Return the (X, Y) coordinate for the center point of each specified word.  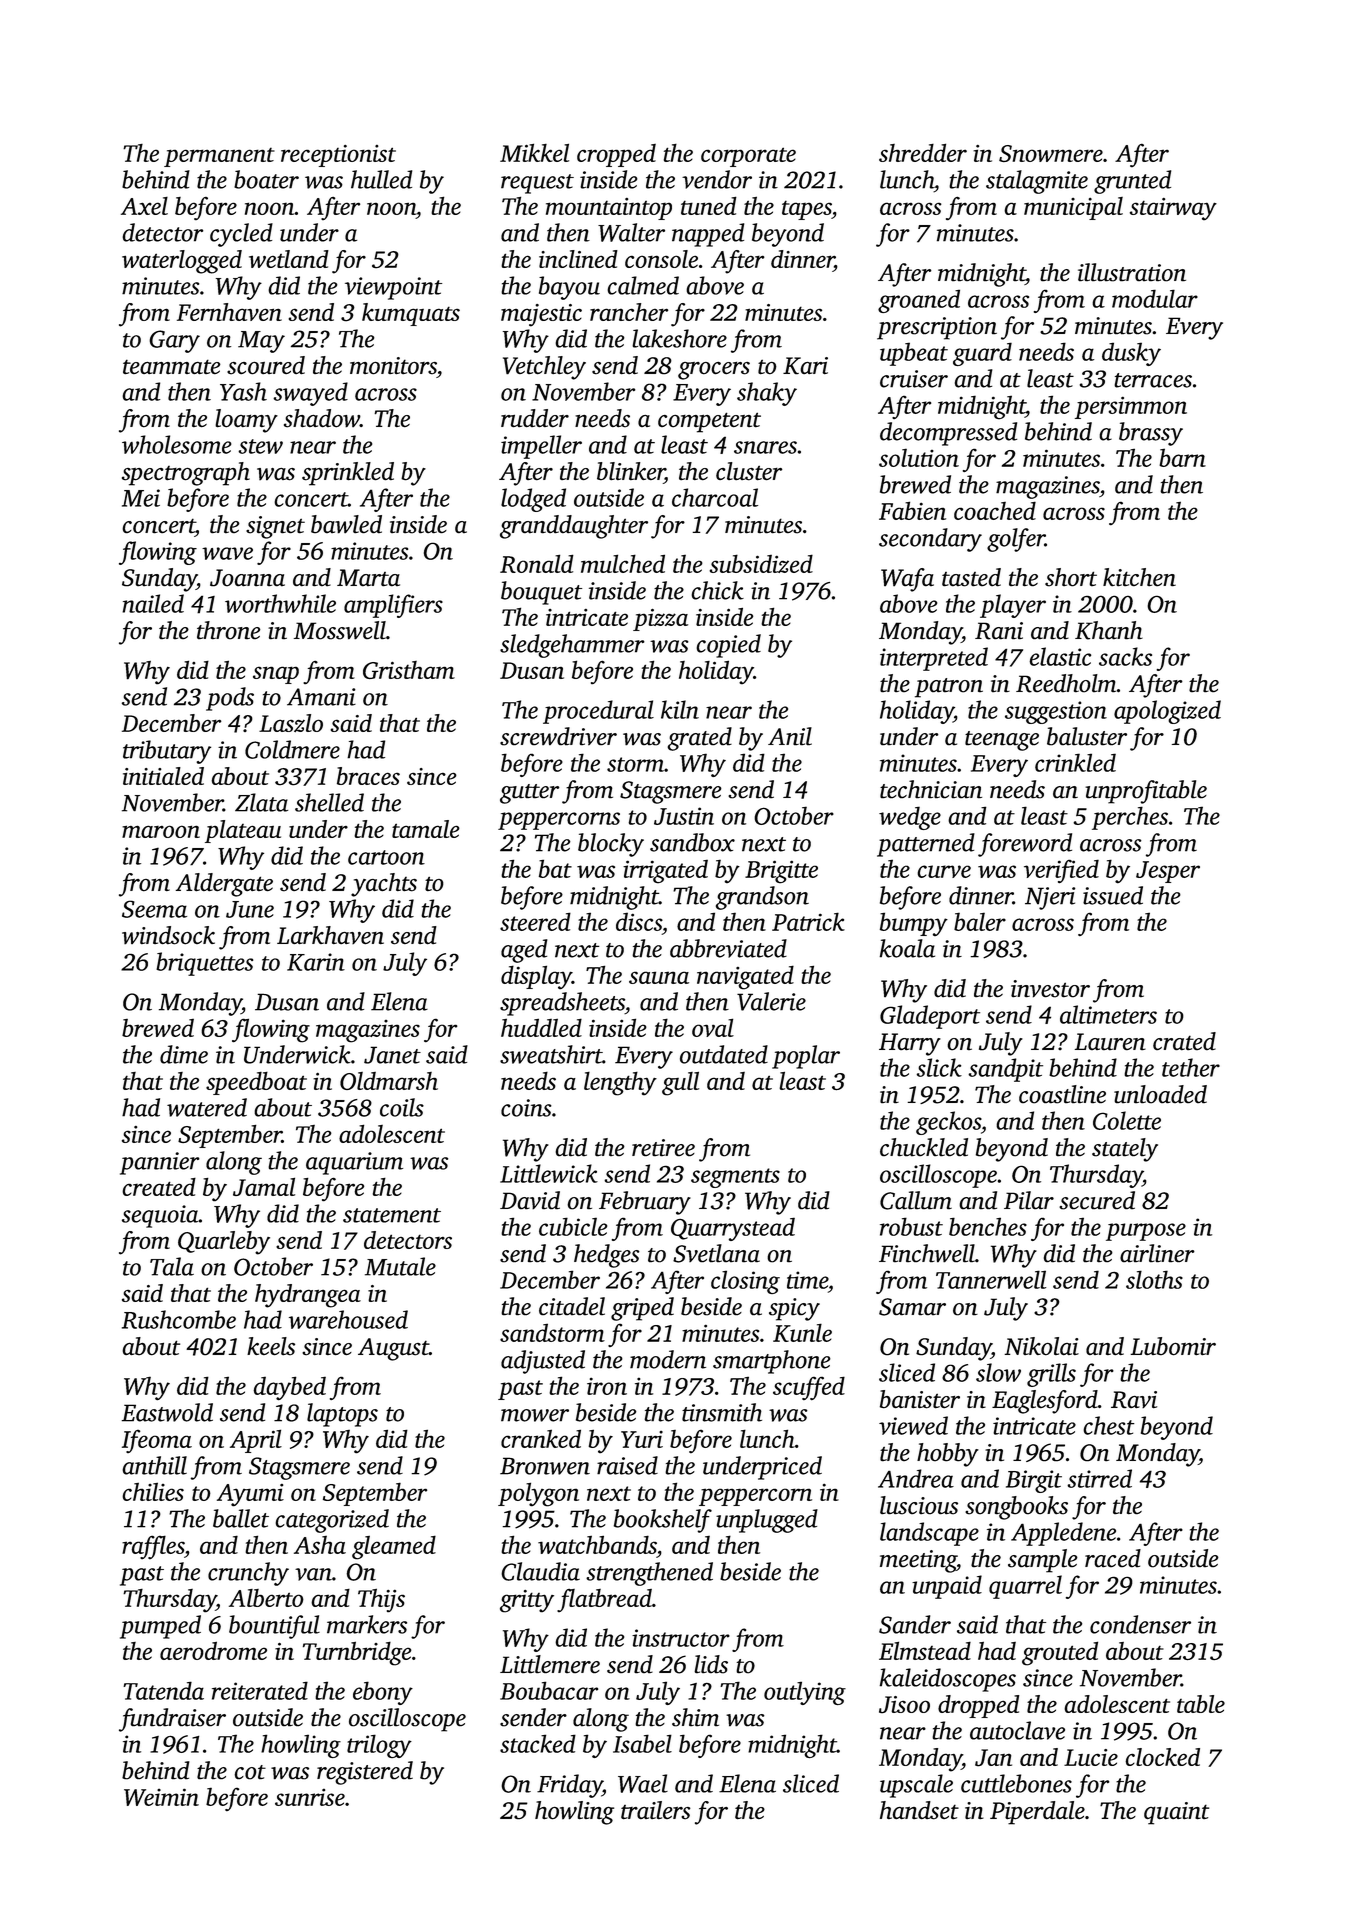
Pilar (1029, 1200)
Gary (174, 341)
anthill (154, 1465)
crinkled (1075, 762)
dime (184, 1054)
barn (1182, 457)
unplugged (767, 1521)
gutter (529, 794)
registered (365, 1773)
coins (526, 1108)
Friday (569, 1786)
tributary (167, 752)
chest (1109, 1425)
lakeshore (679, 338)
